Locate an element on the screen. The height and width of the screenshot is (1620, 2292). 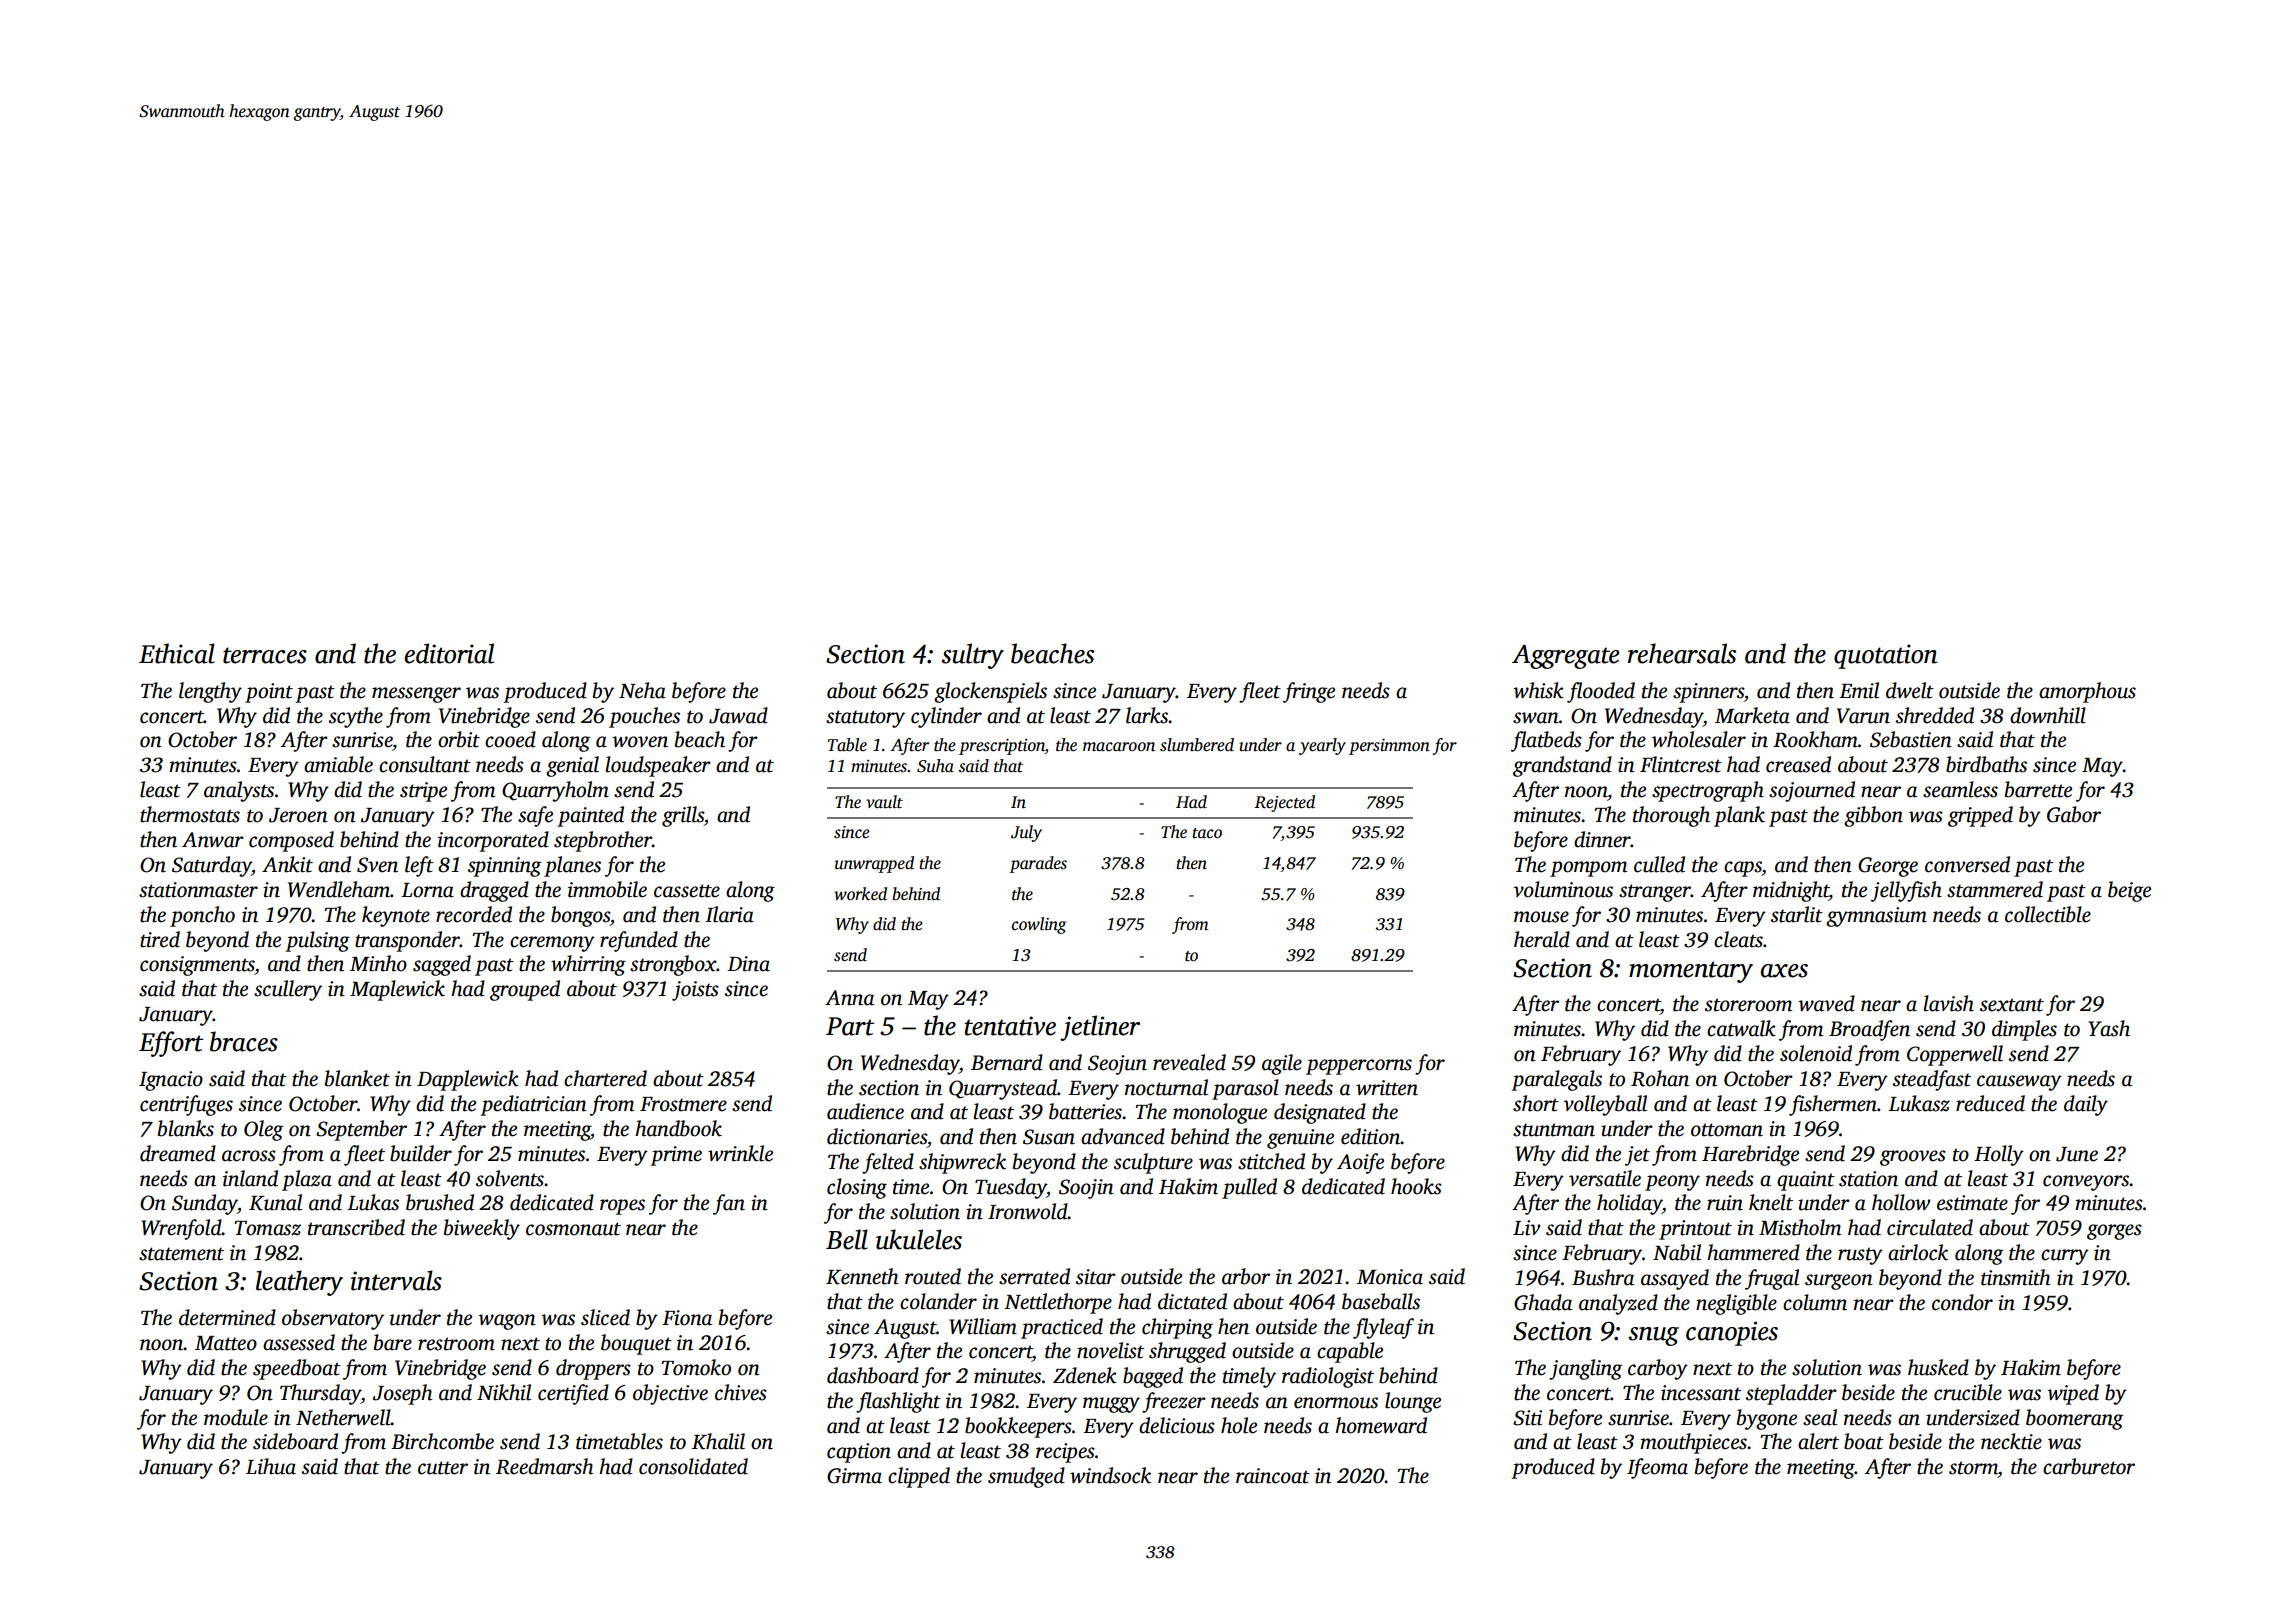
cutter is located at coordinates (443, 1468).
